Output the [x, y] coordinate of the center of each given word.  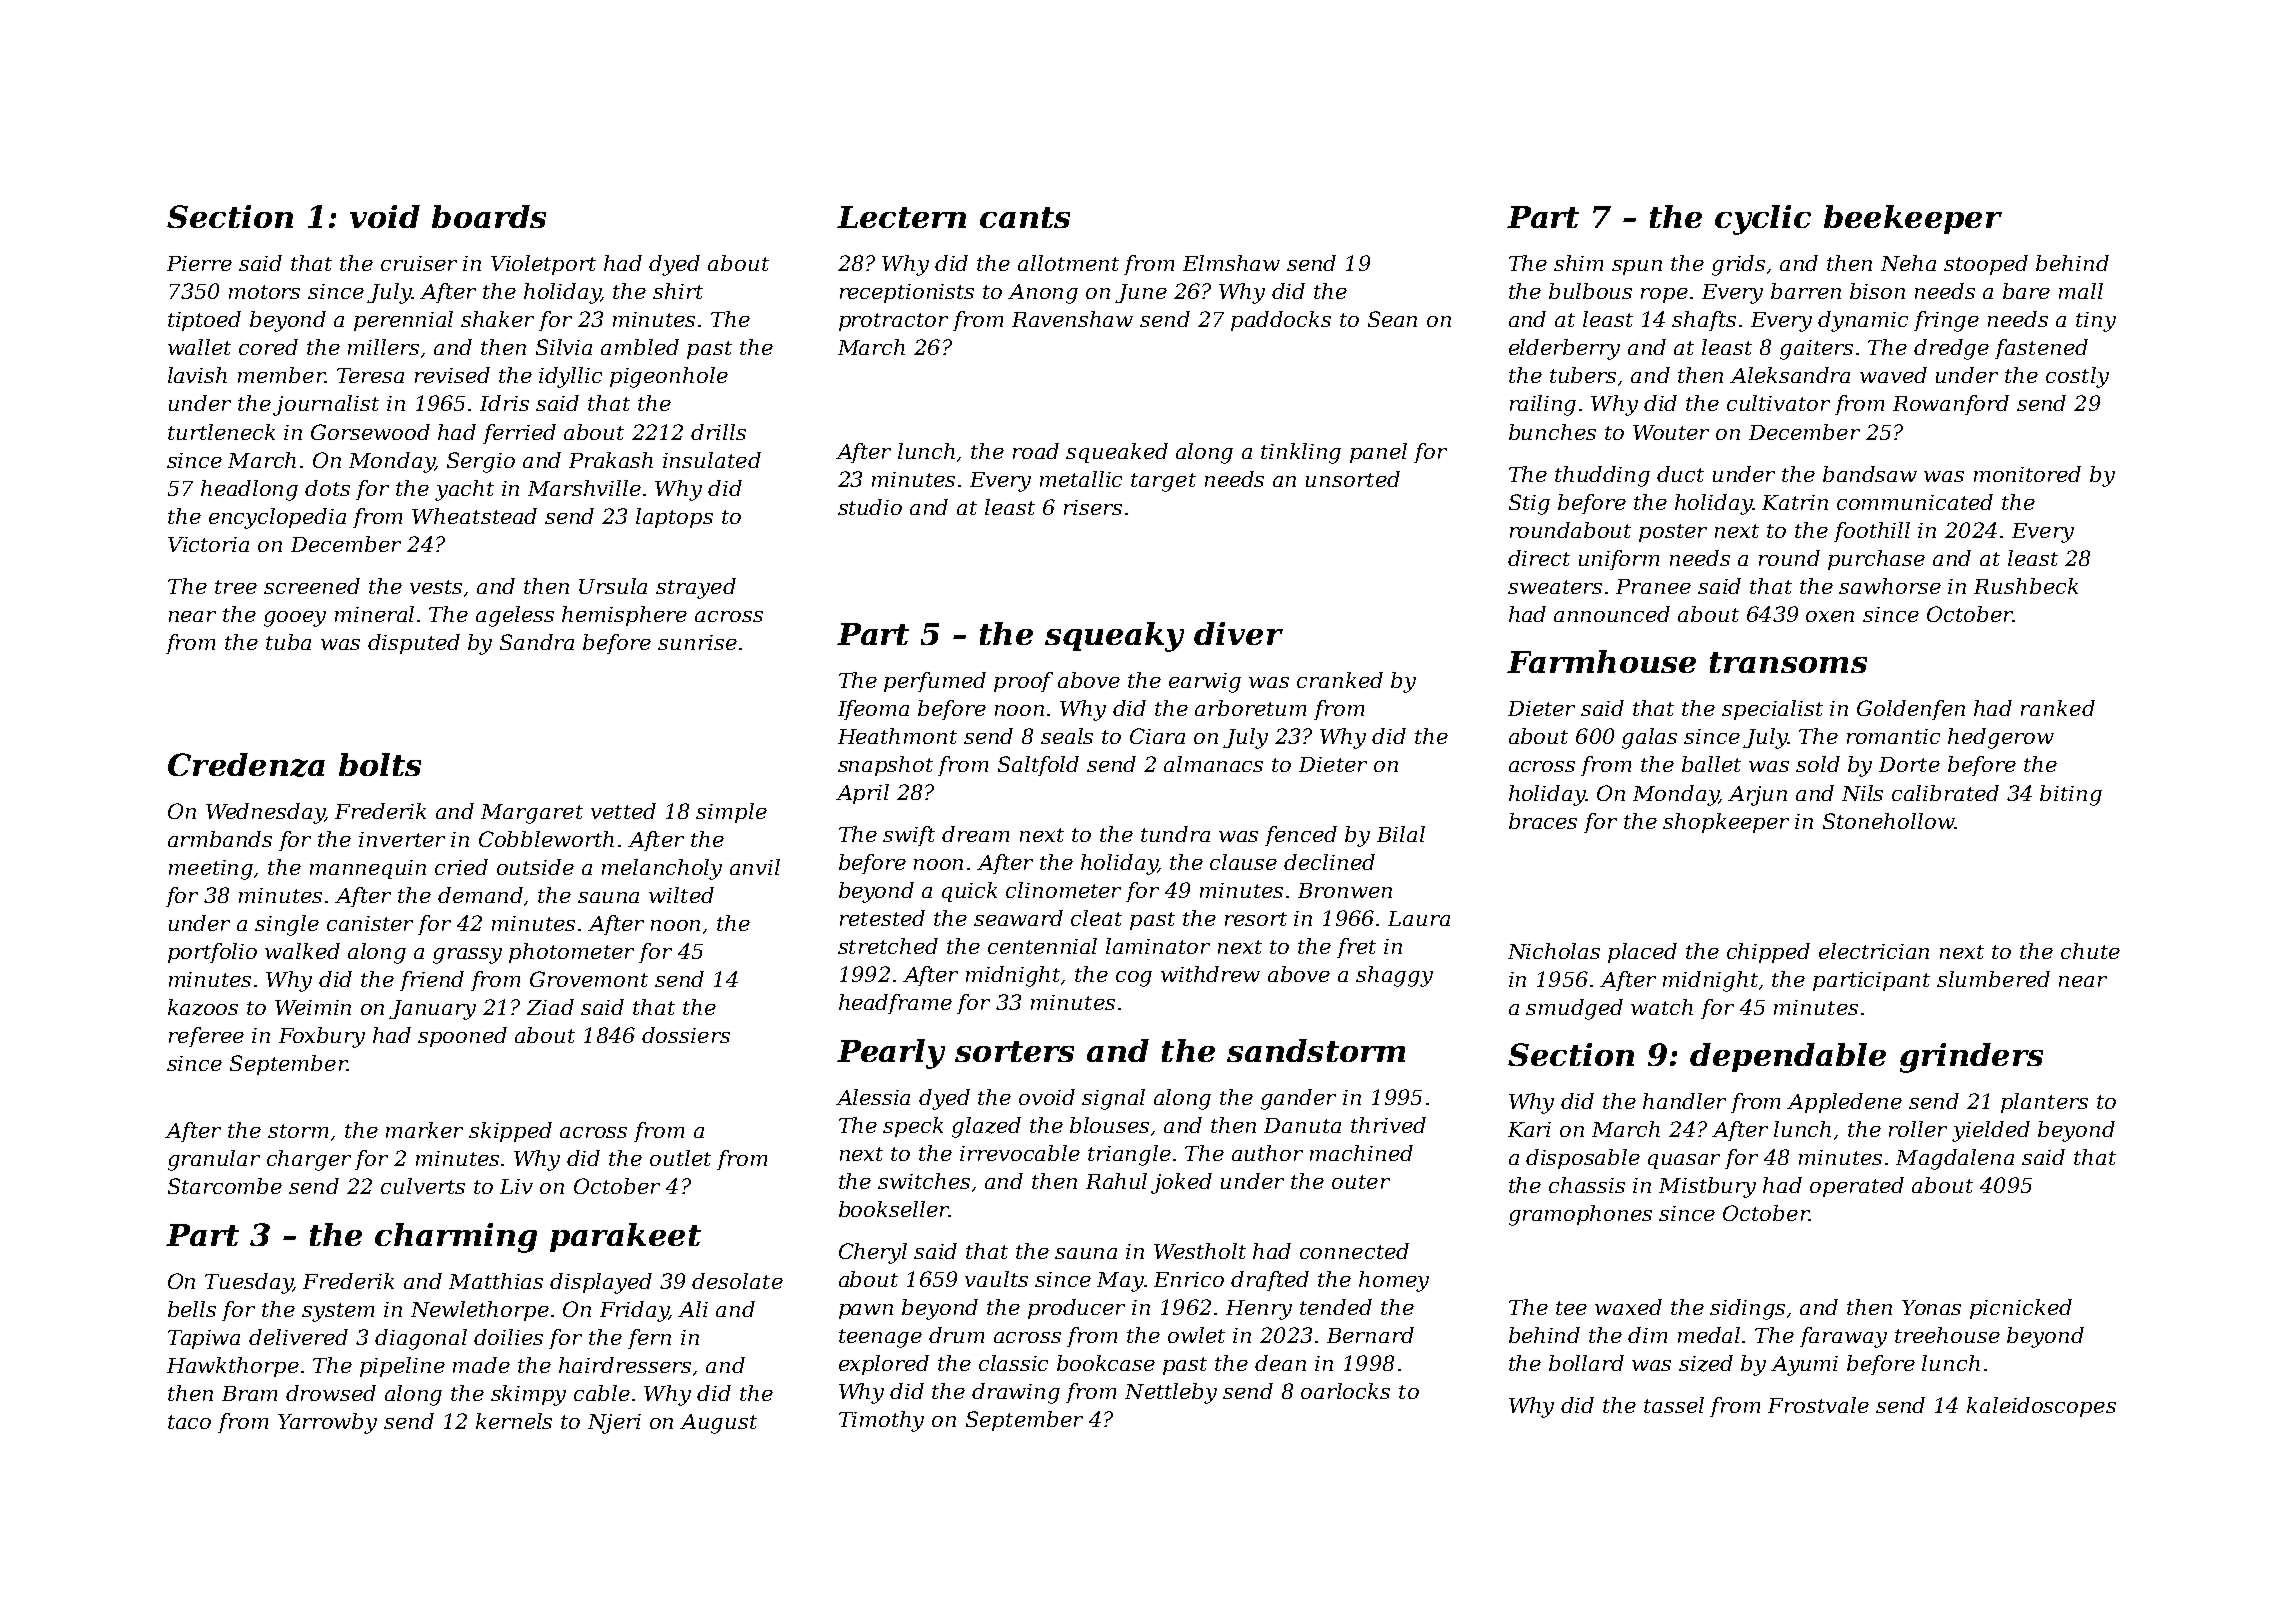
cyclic [1763, 220]
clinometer [1063, 890]
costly [2077, 377]
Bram [249, 1393]
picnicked [2021, 1309]
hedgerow [2001, 738]
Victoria [208, 544]
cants [1025, 217]
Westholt [1200, 1251]
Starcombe [225, 1186]
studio [870, 507]
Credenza [246, 765]
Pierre [199, 263]
